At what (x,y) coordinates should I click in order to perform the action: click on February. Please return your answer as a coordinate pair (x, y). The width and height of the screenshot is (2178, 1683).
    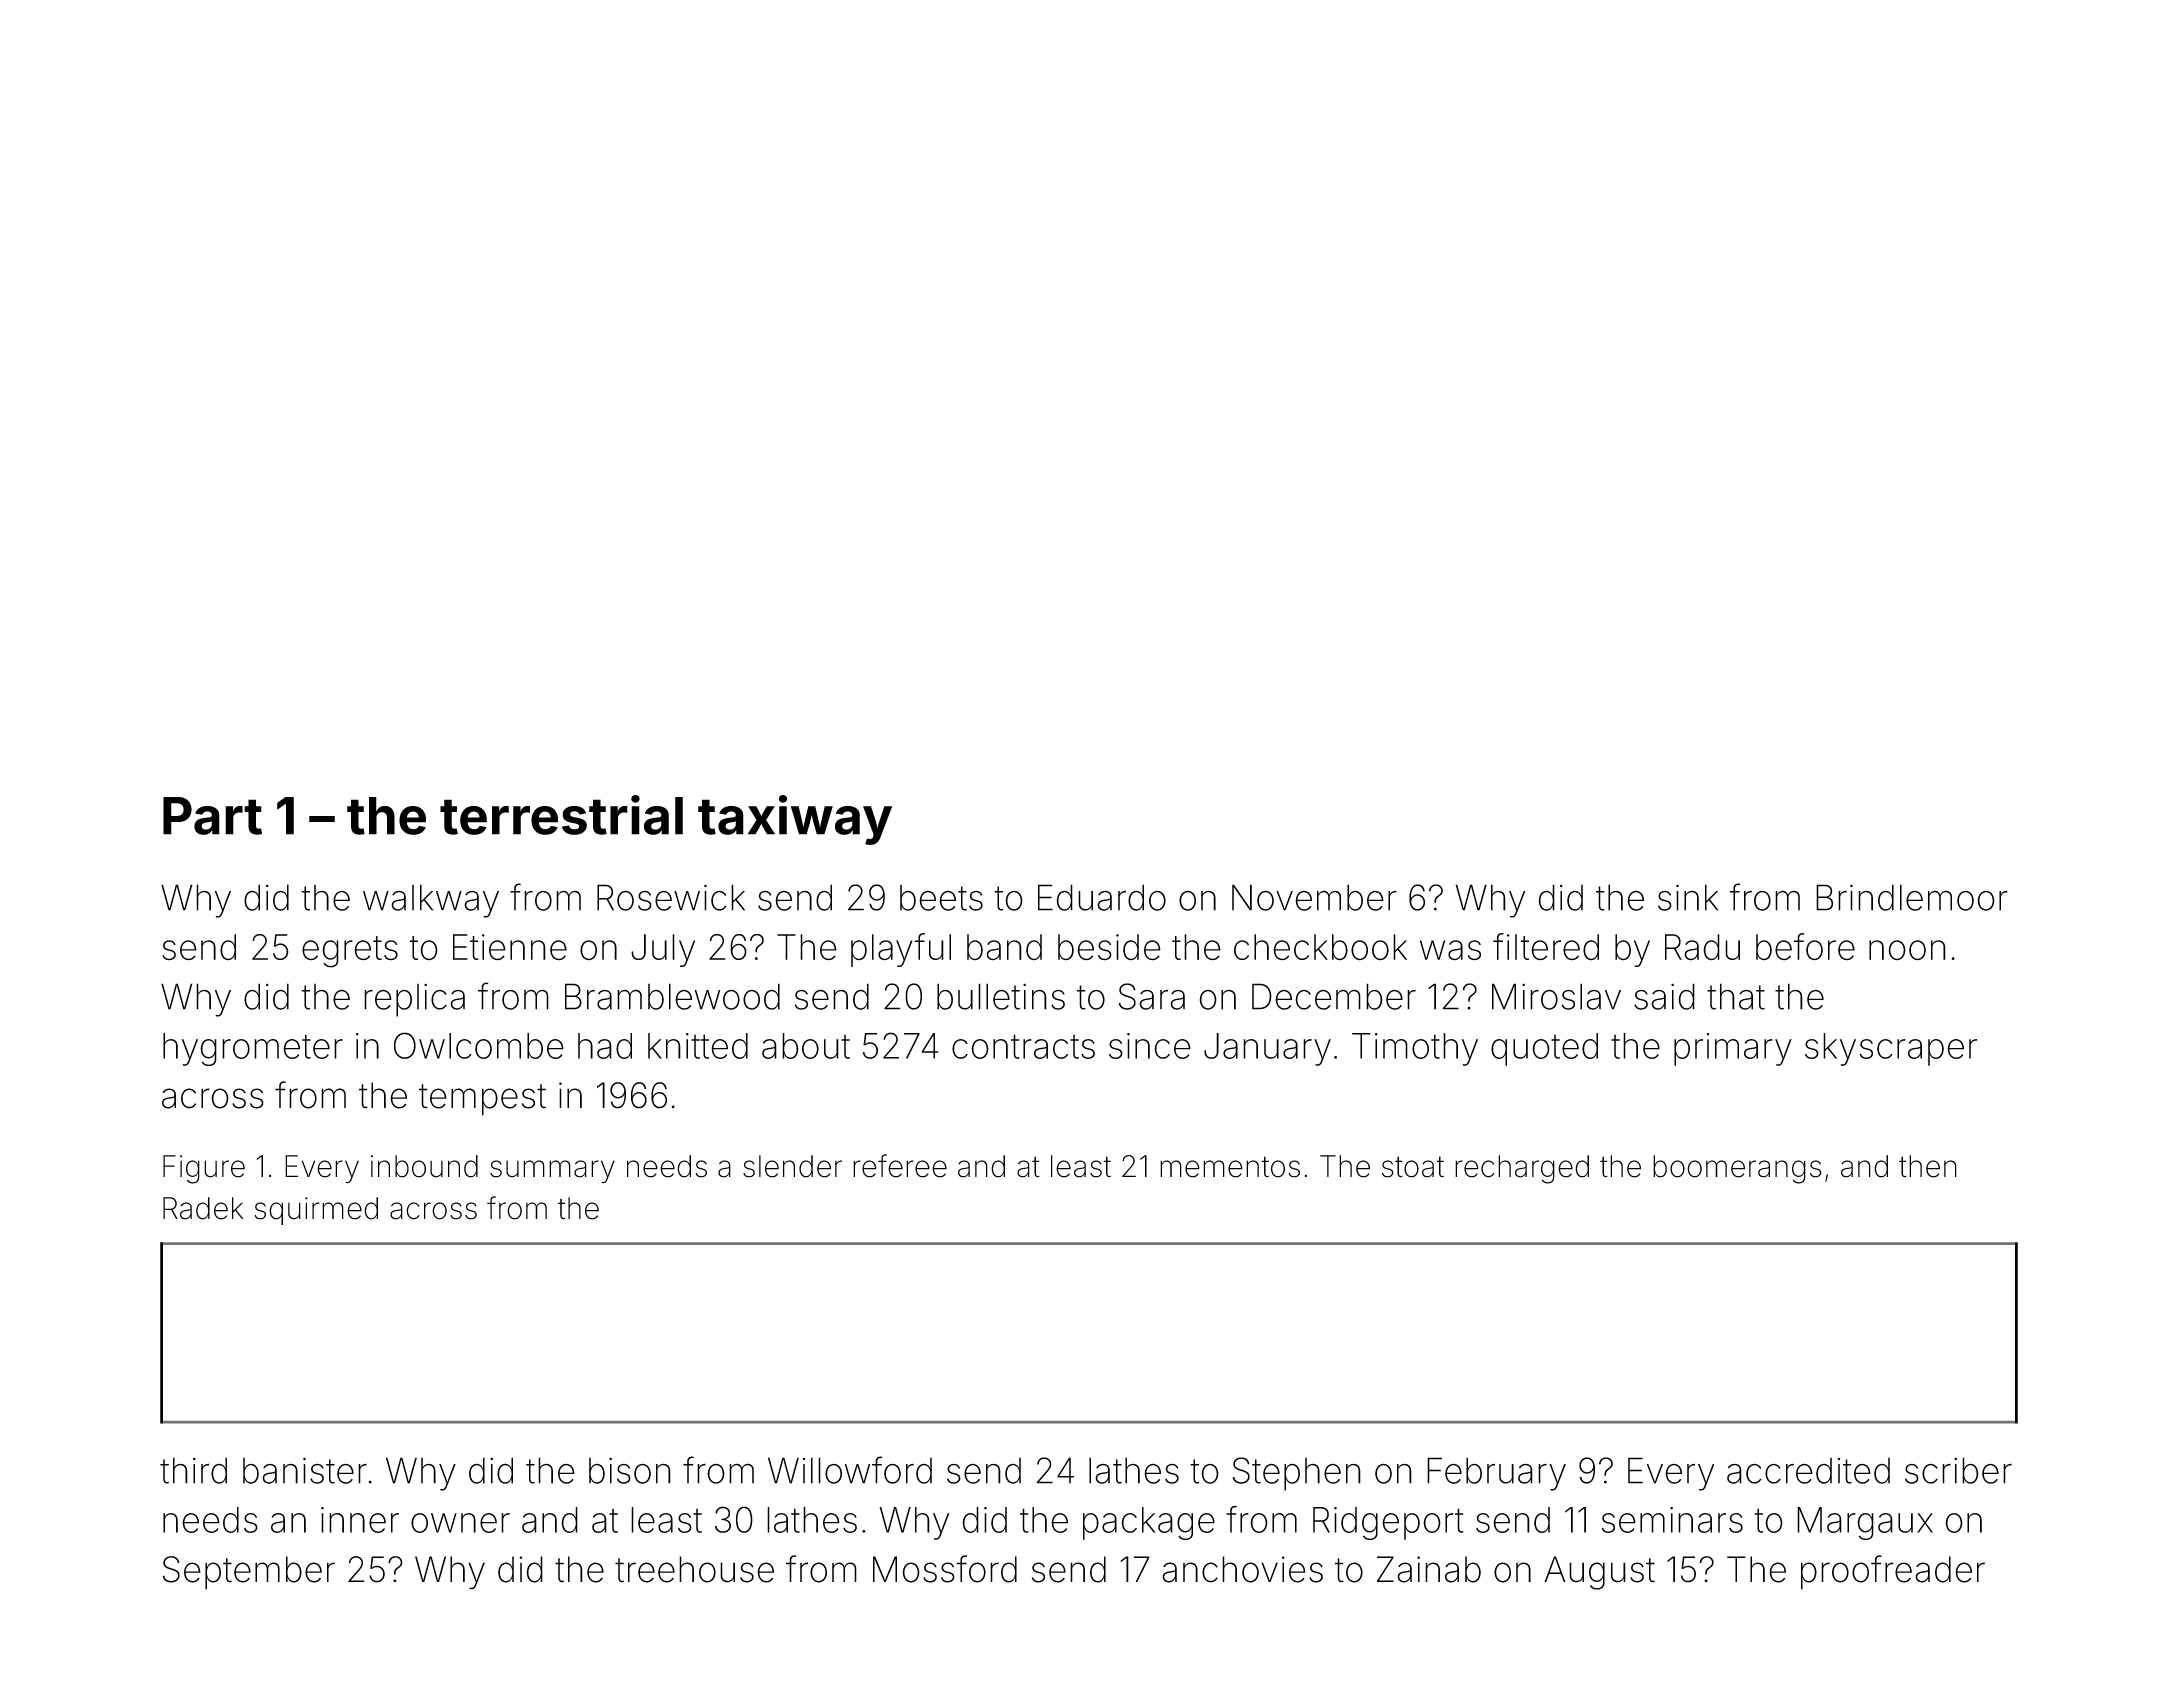
    Looking at the image, I should click on (1496, 1474).
